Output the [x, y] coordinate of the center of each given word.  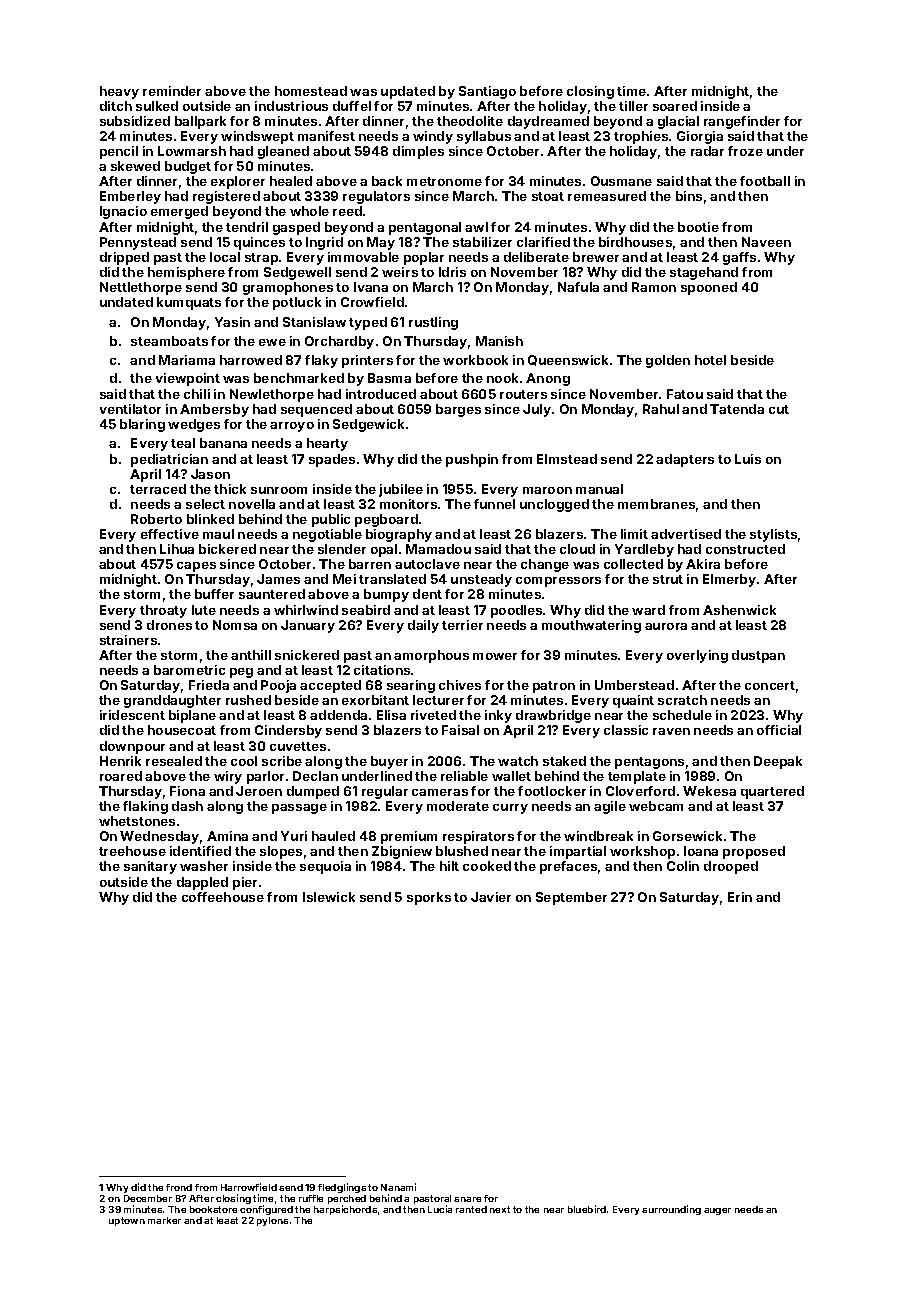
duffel [352, 106]
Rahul [661, 409]
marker [164, 1220]
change [545, 565]
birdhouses [635, 242]
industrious [291, 106]
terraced [158, 489]
